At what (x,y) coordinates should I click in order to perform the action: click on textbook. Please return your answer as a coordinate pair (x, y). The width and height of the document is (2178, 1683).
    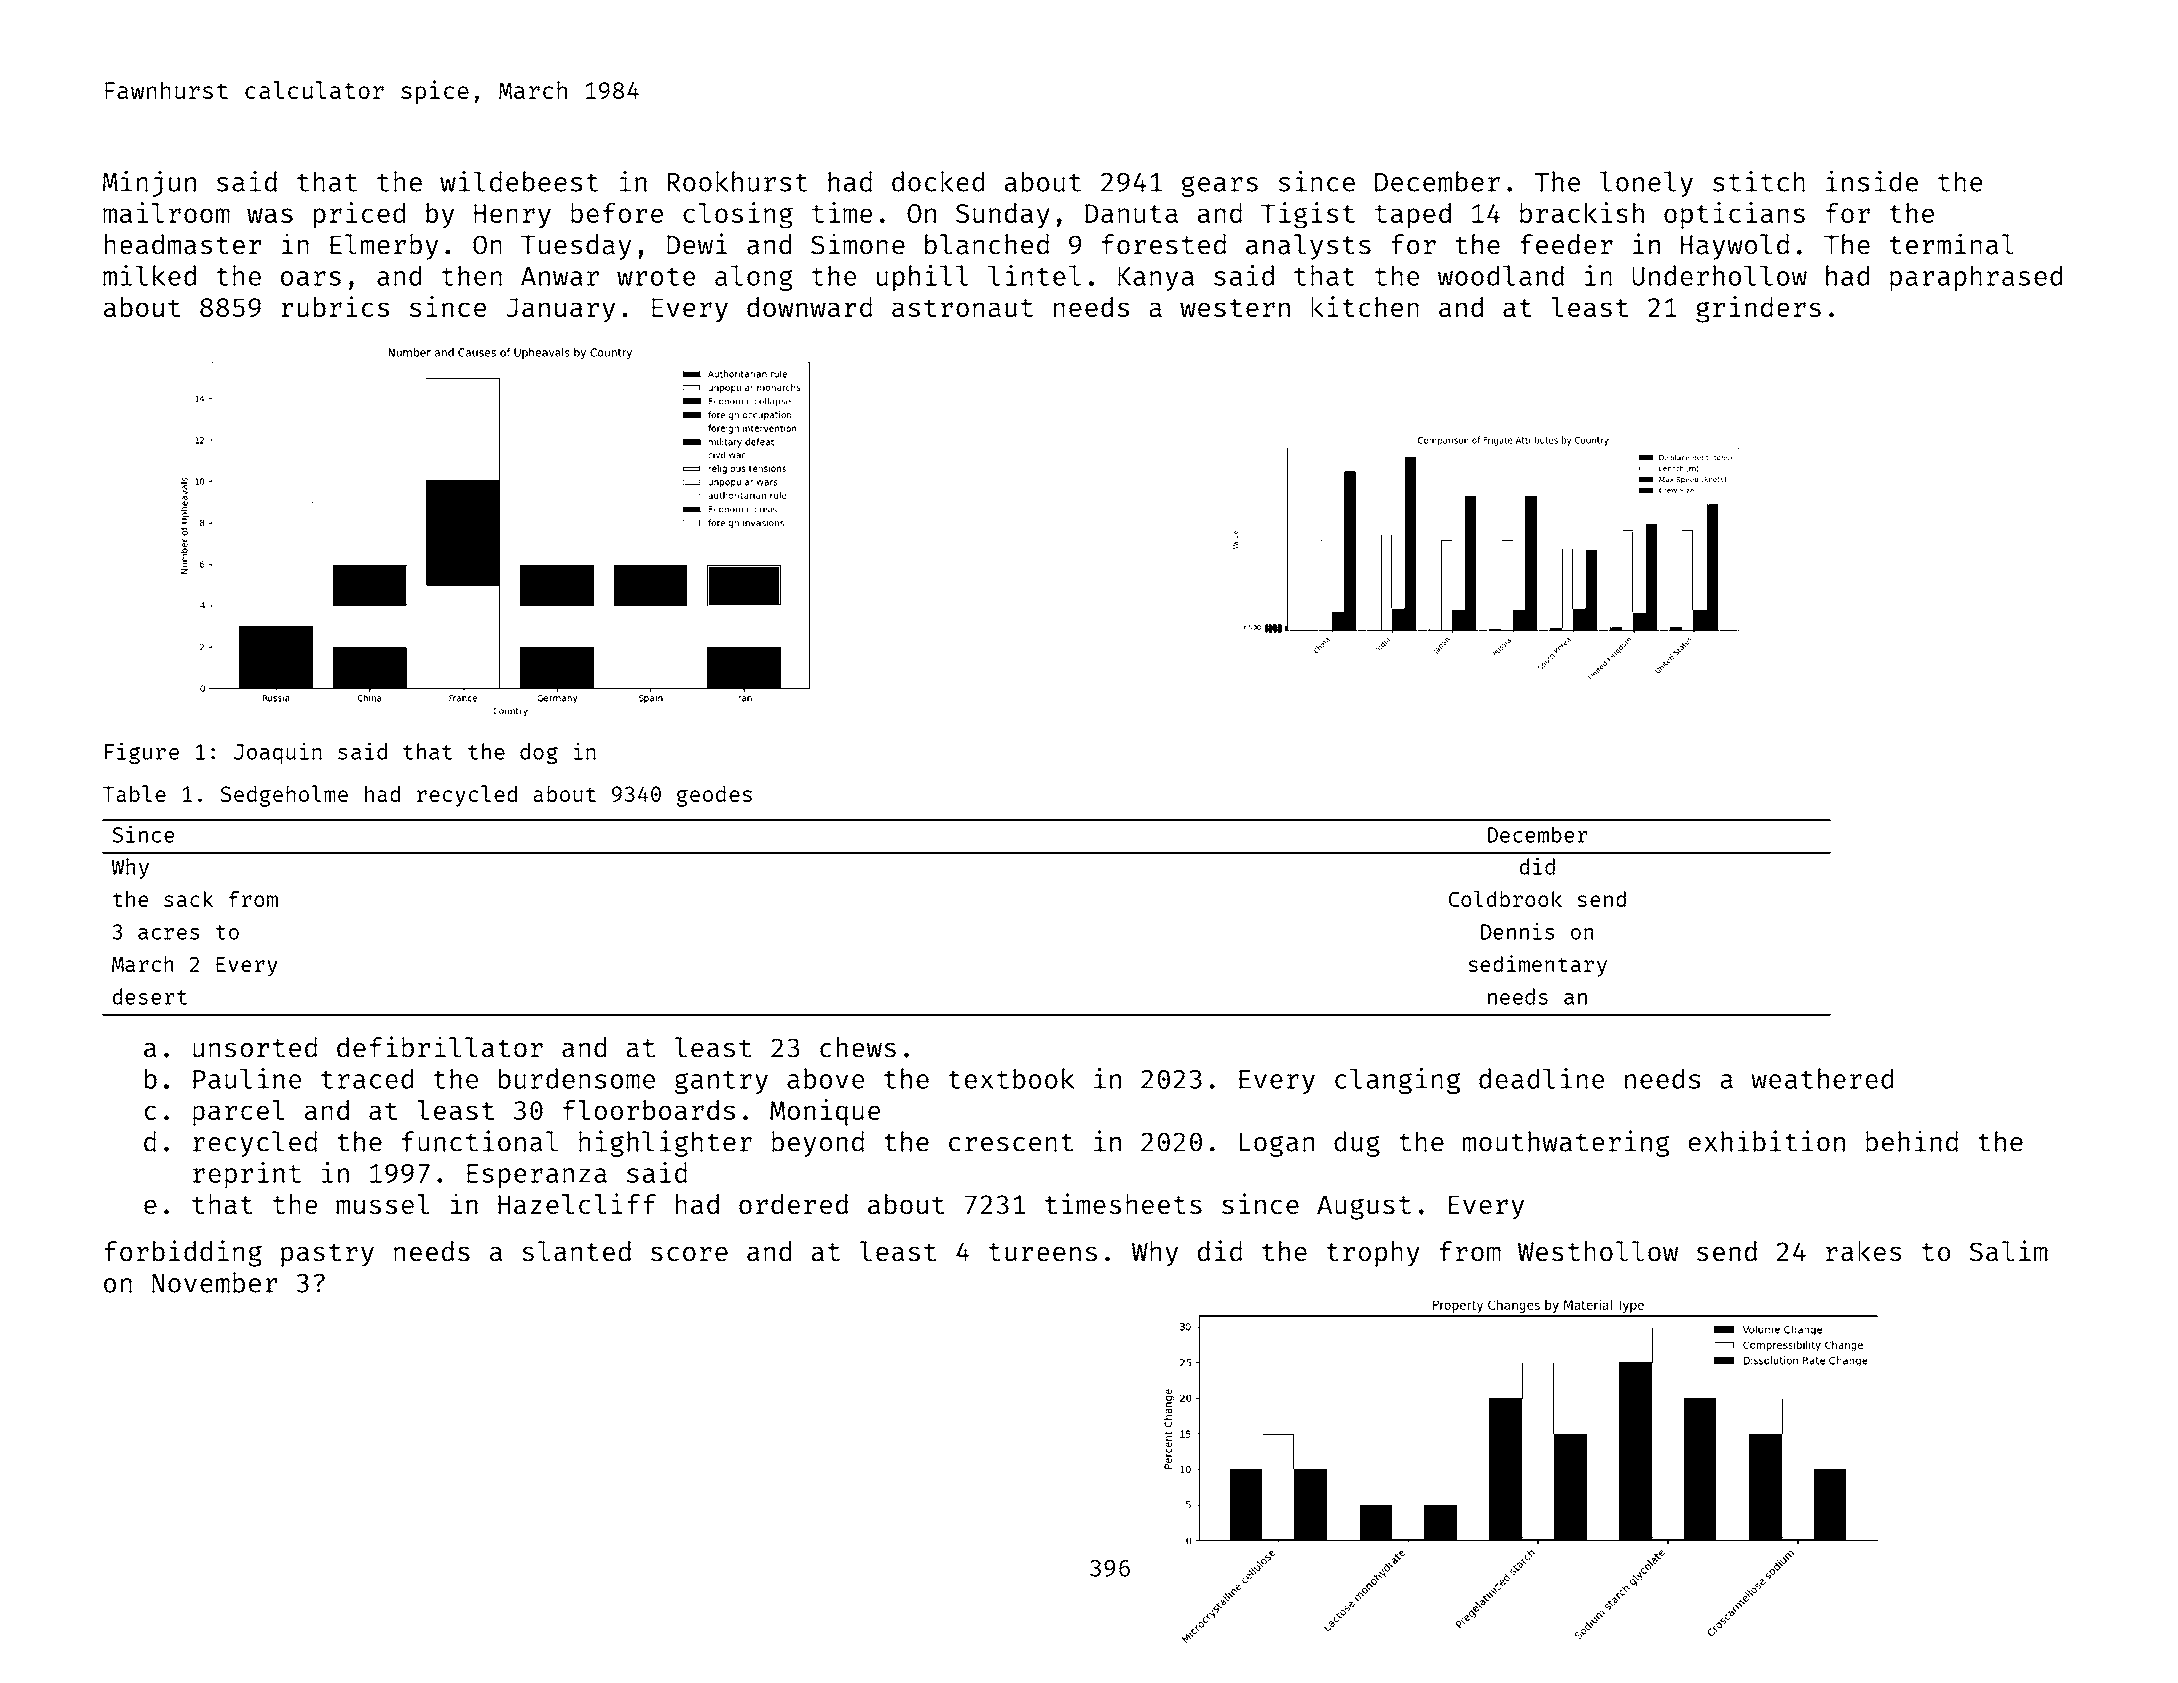
    Looking at the image, I should click on (1011, 1078).
